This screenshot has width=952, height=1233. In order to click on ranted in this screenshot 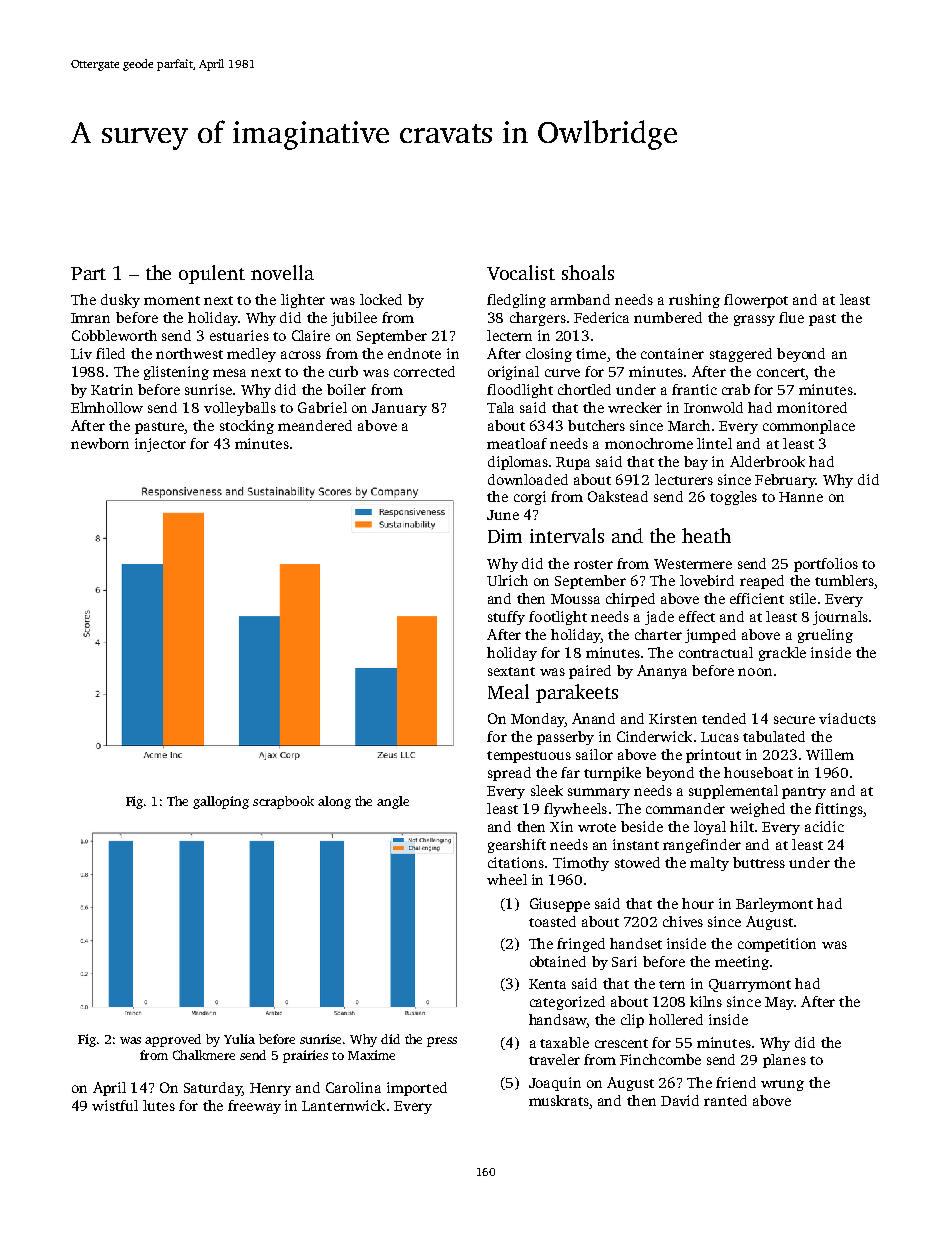, I will do `click(725, 1100)`.
